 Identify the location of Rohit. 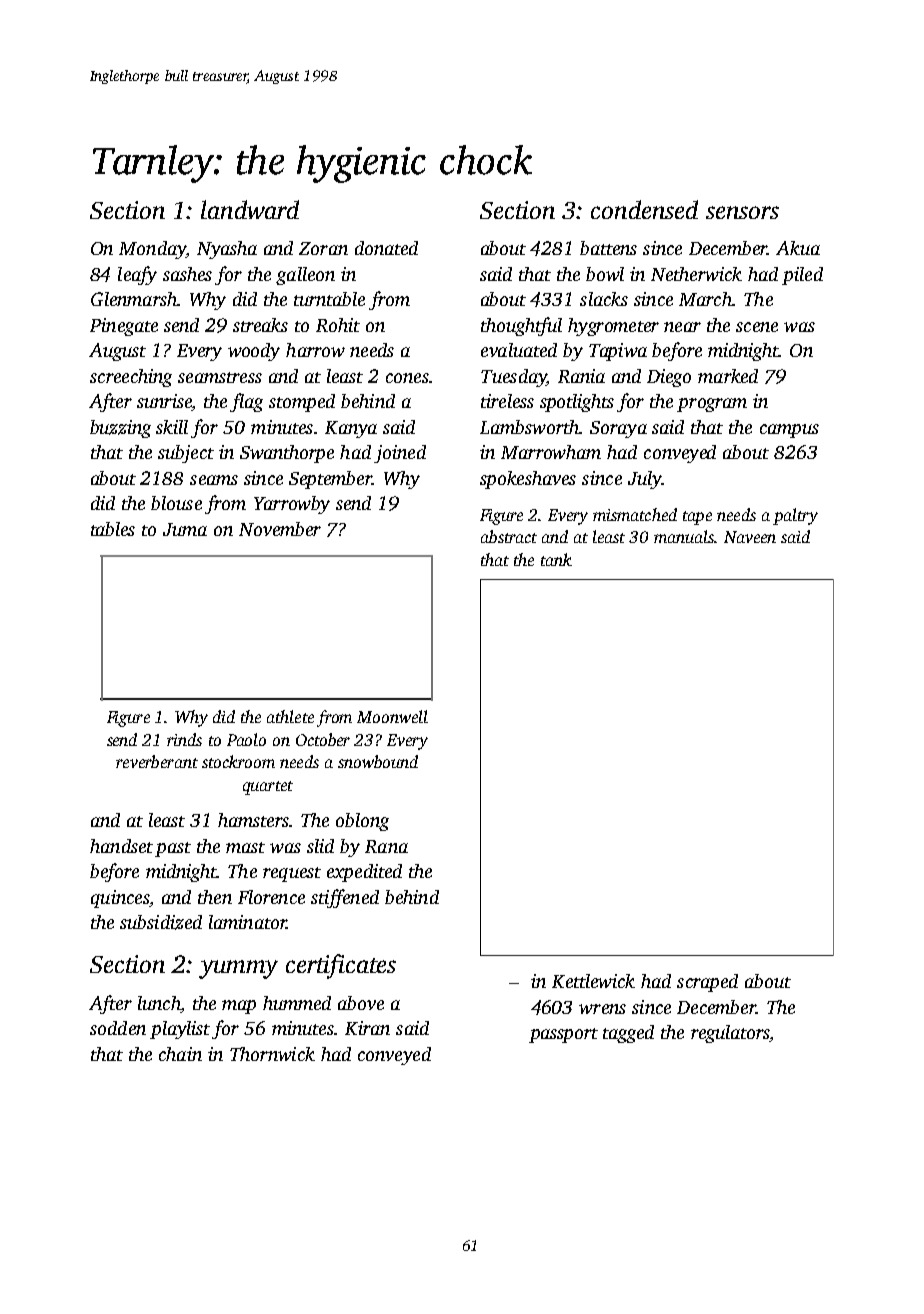
(338, 325).
